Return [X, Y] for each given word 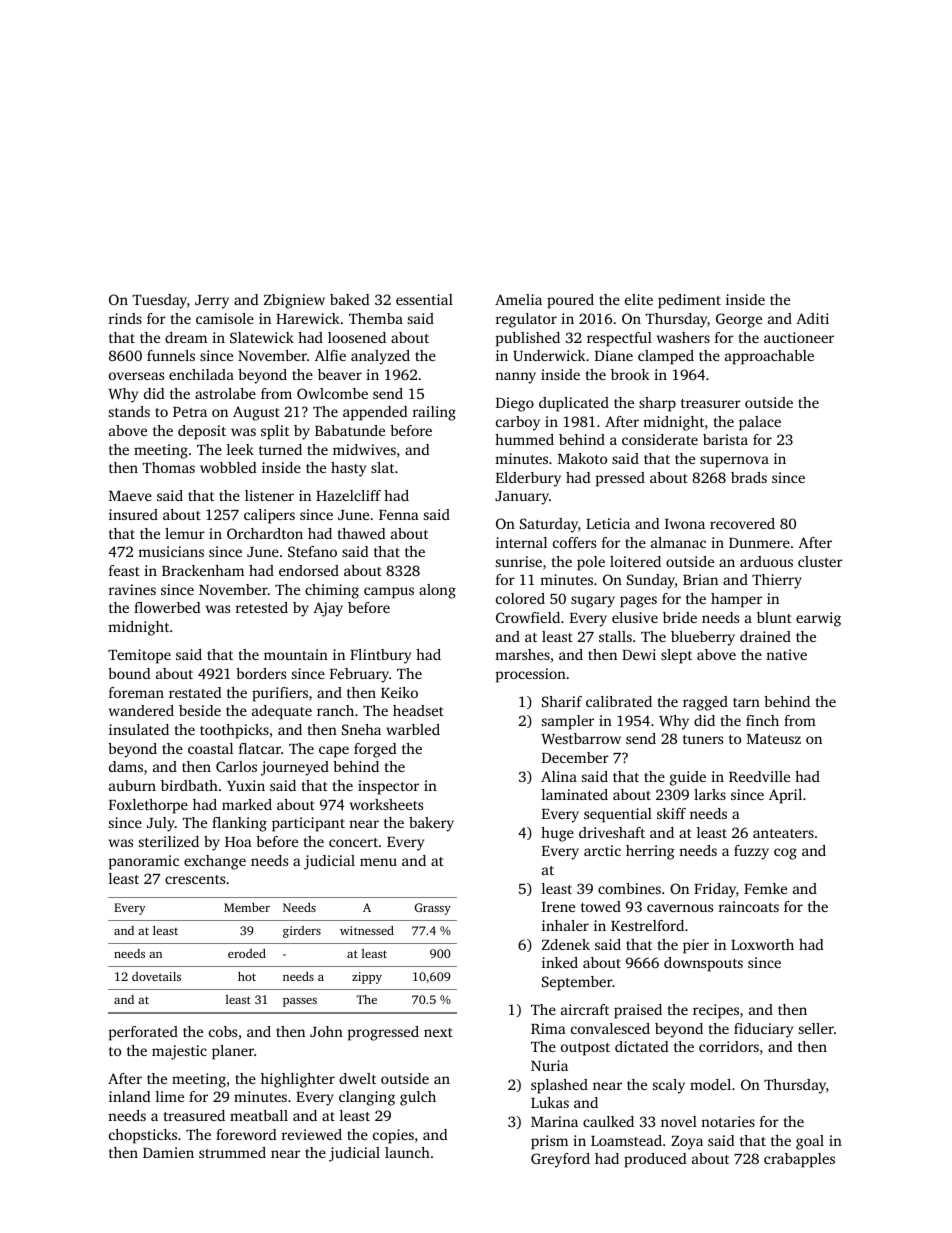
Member [247, 907]
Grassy [433, 909]
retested [262, 607]
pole [591, 563]
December [575, 757]
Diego [515, 404]
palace [760, 423]
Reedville [759, 776]
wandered [141, 710]
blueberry [703, 638]
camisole [225, 318]
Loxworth [762, 944]
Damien [168, 1152]
